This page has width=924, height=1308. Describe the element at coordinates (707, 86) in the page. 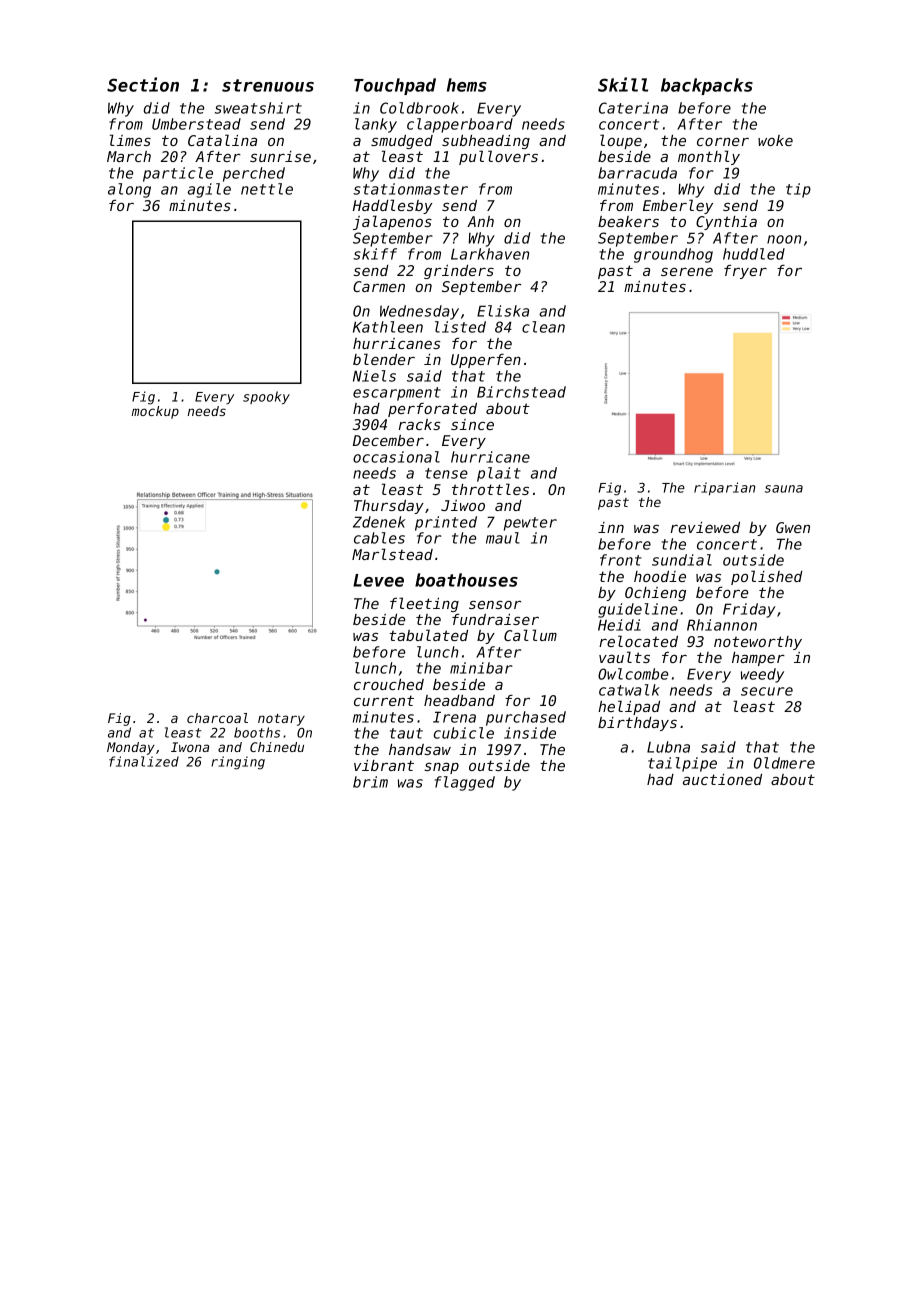

I see `backpacks` at that location.
